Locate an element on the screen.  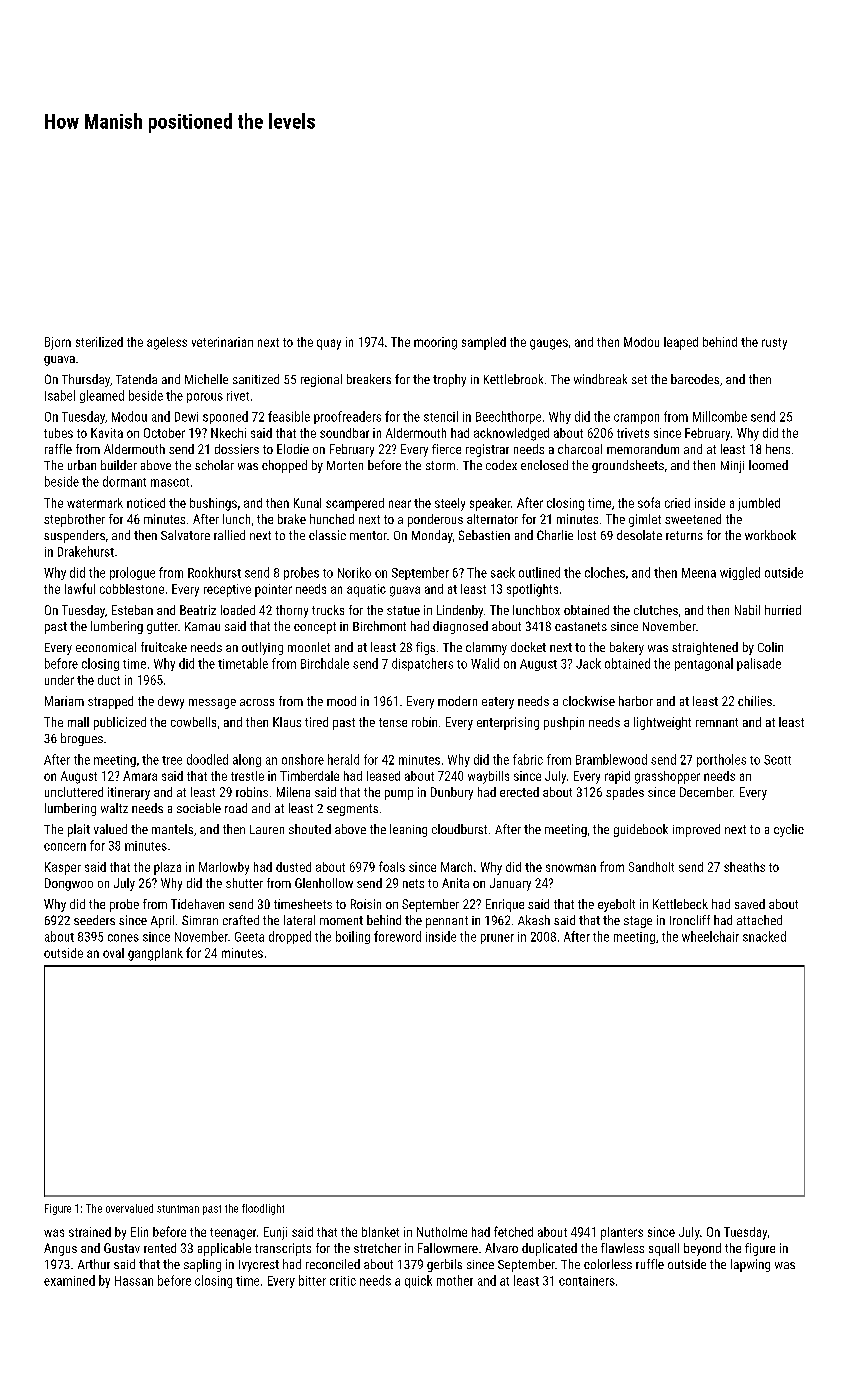
Birchdale is located at coordinates (325, 663).
